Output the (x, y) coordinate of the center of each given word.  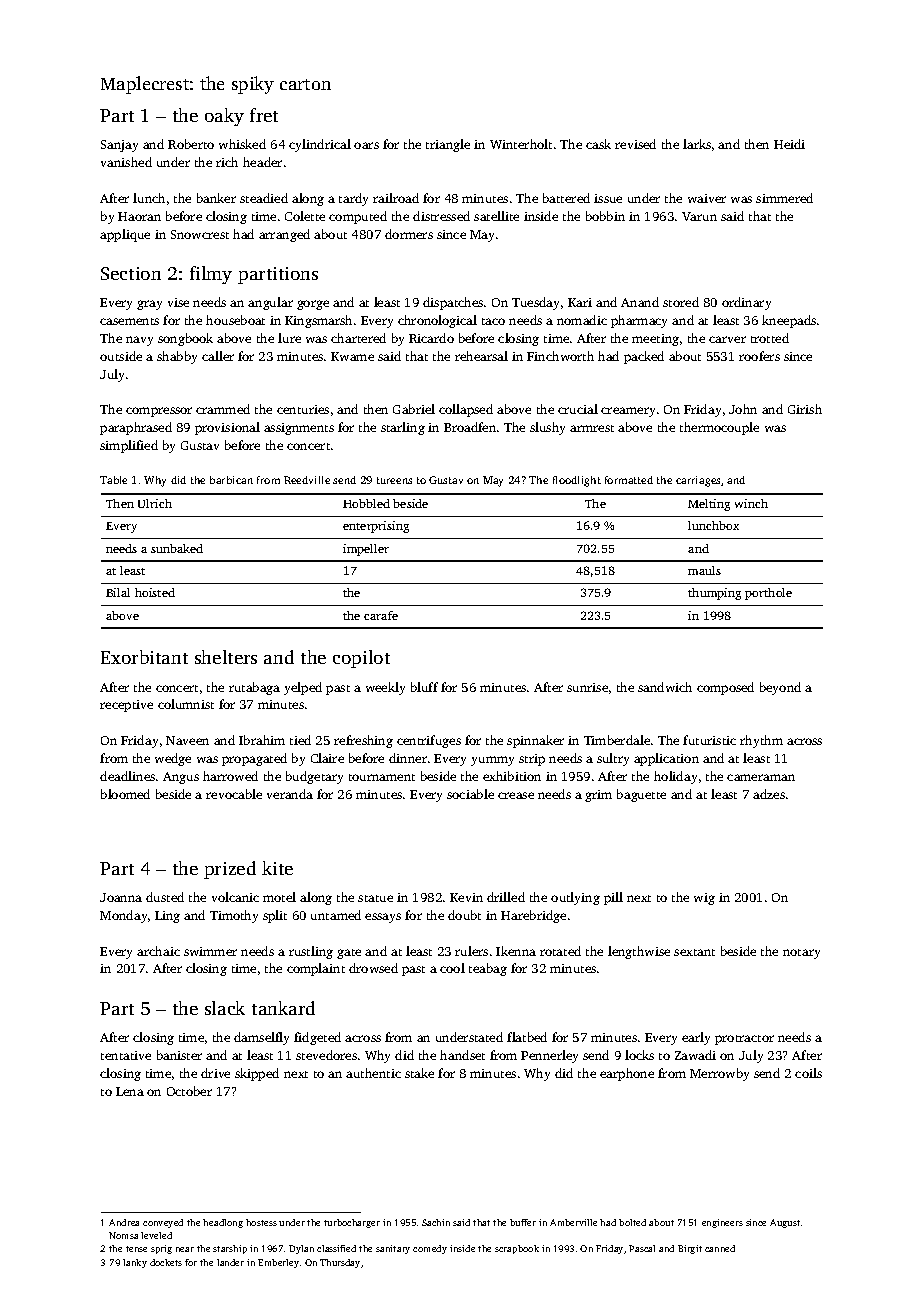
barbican (231, 480)
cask (598, 144)
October (189, 1091)
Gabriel (414, 409)
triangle (448, 145)
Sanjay (119, 146)
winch (751, 503)
